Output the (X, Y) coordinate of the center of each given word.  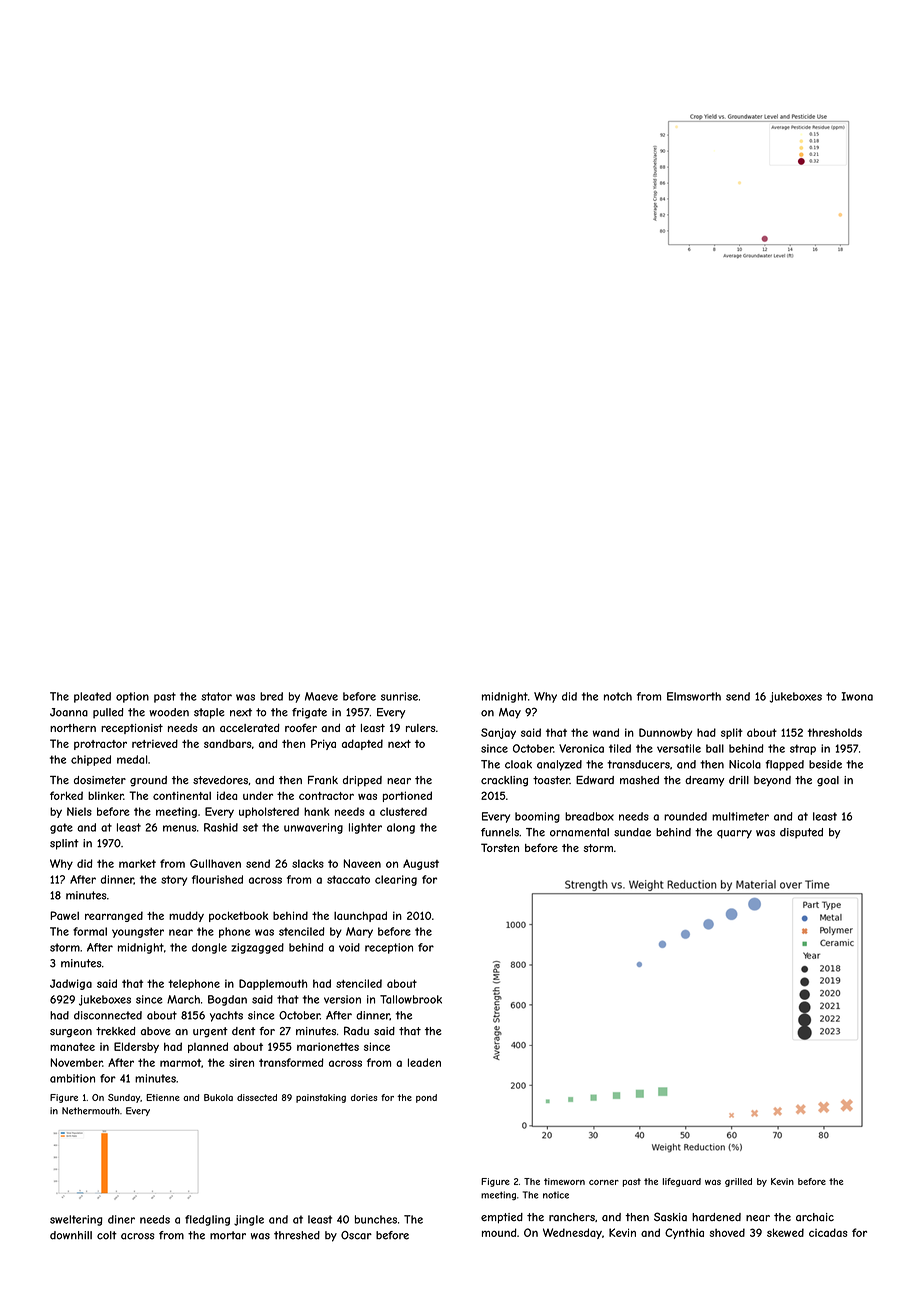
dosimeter (100, 780)
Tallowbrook (411, 999)
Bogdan (227, 1000)
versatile (679, 748)
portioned (407, 796)
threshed (297, 1235)
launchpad (360, 916)
